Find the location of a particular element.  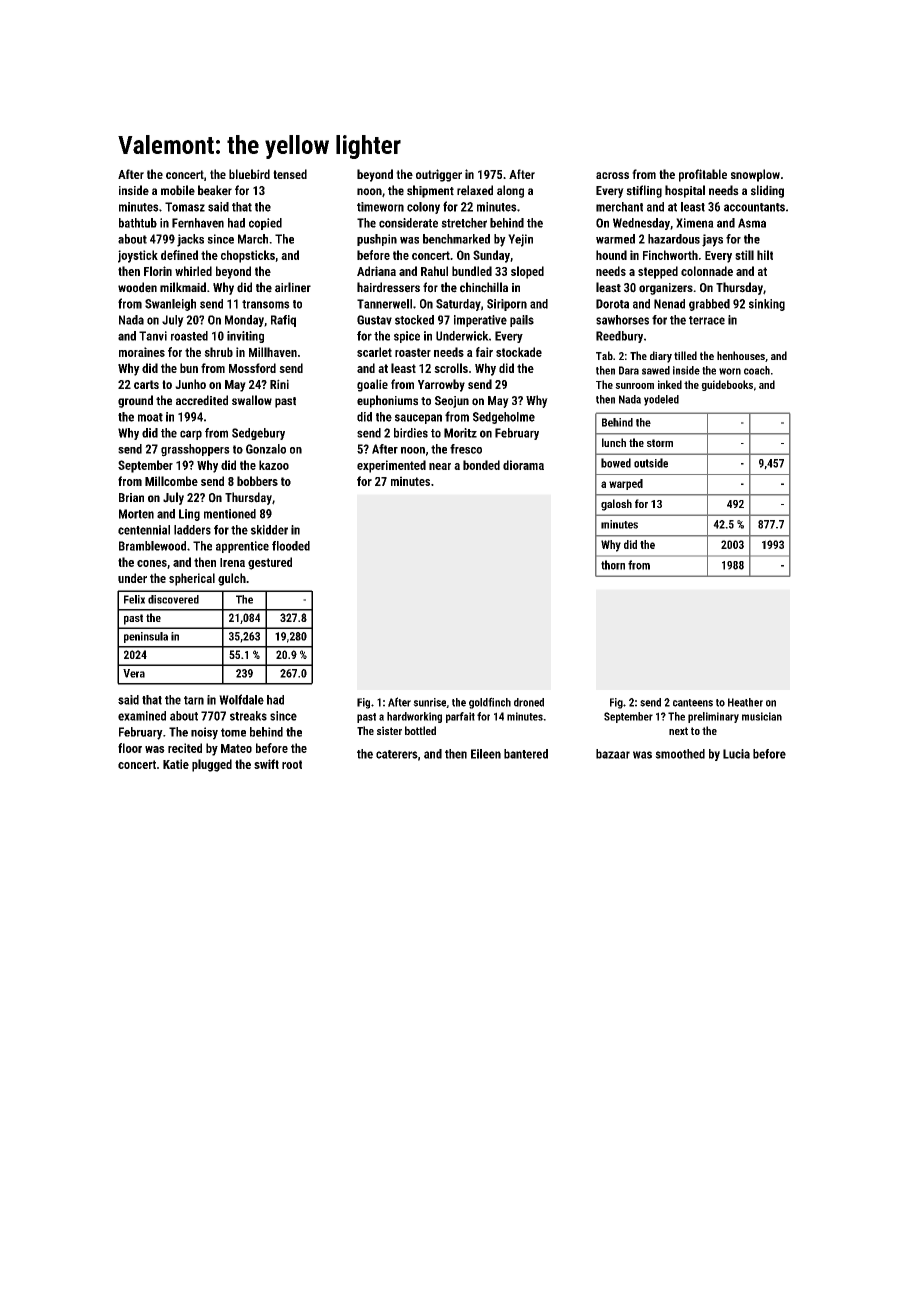

Heather is located at coordinates (745, 702).
